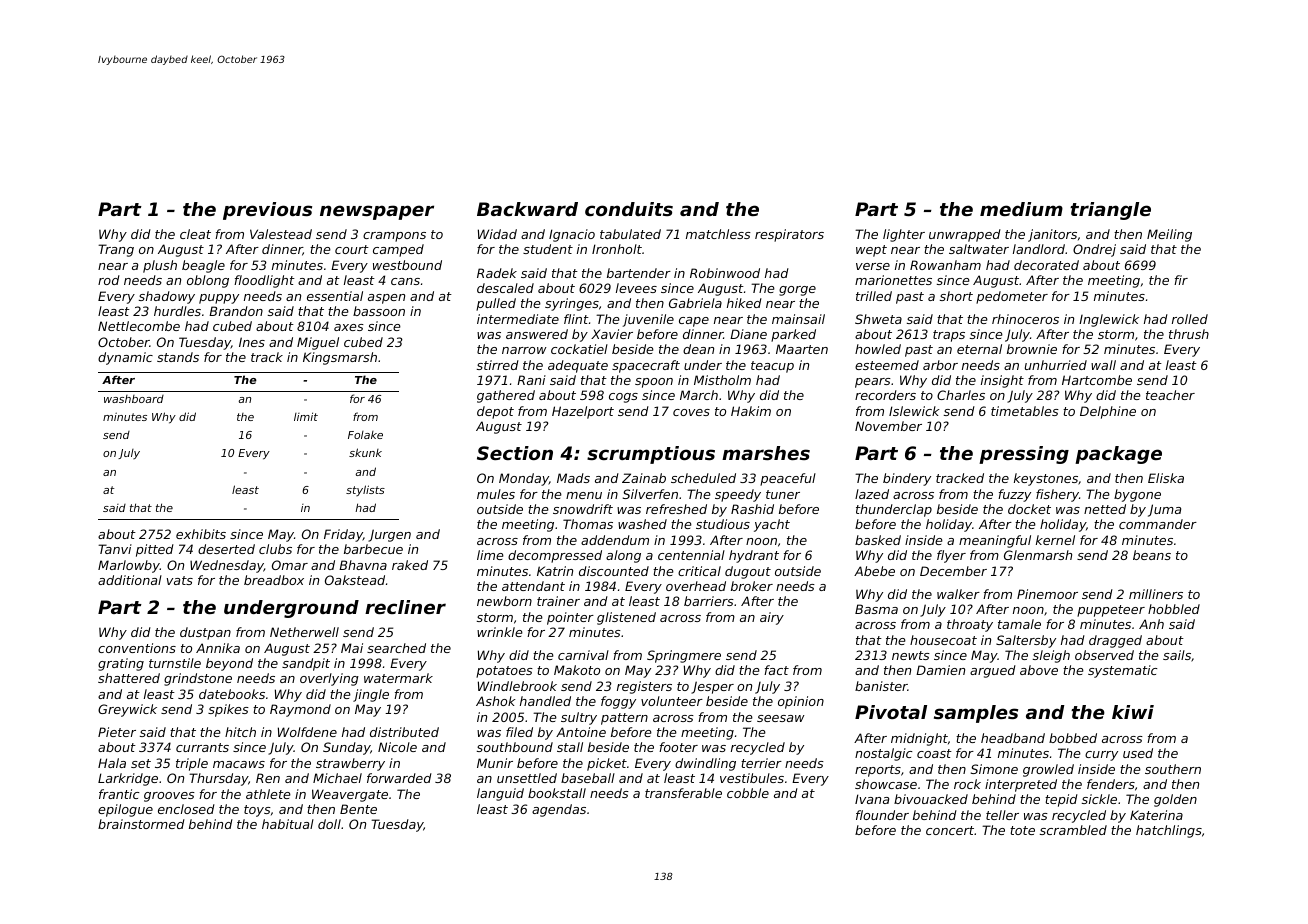 The width and height of the image is (1308, 924). What do you see at coordinates (1133, 712) in the image?
I see `kiwi` at bounding box center [1133, 712].
